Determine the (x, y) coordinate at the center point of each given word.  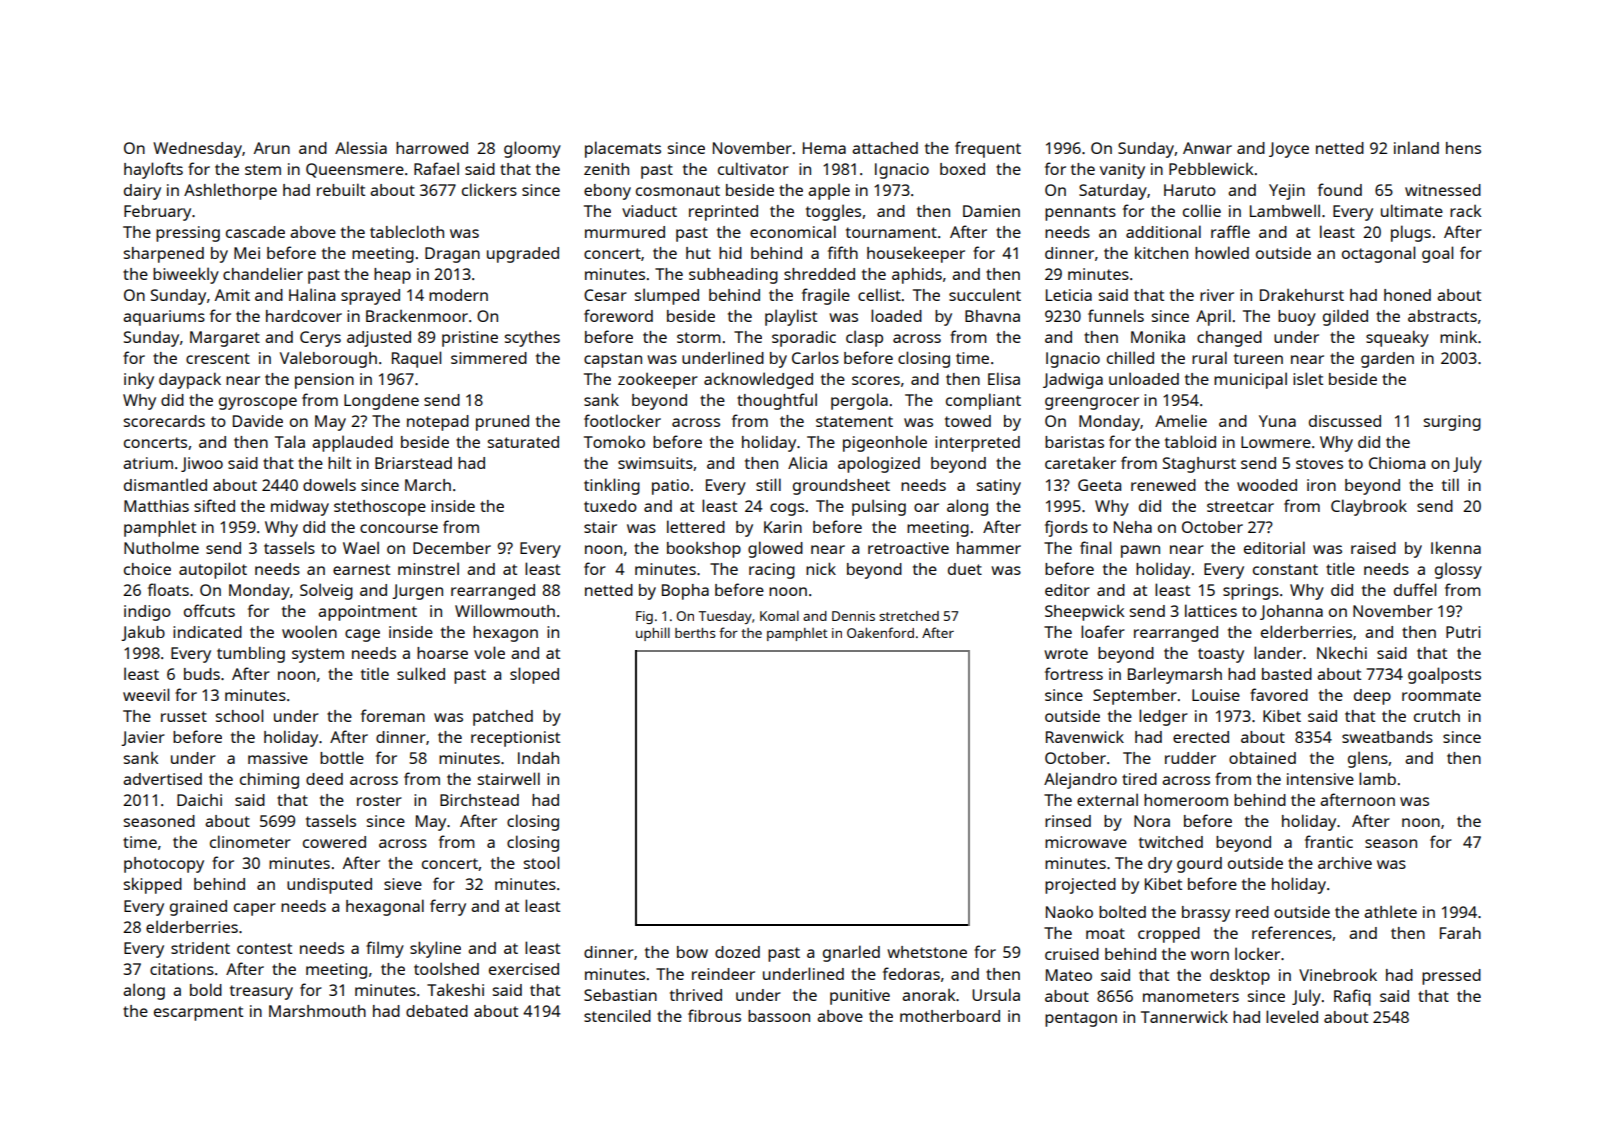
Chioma (1397, 463)
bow (692, 952)
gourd (1199, 865)
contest (264, 948)
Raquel (416, 359)
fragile (826, 296)
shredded (819, 274)
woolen (309, 631)
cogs (787, 509)
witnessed (1443, 190)
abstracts (1442, 316)
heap (392, 276)
